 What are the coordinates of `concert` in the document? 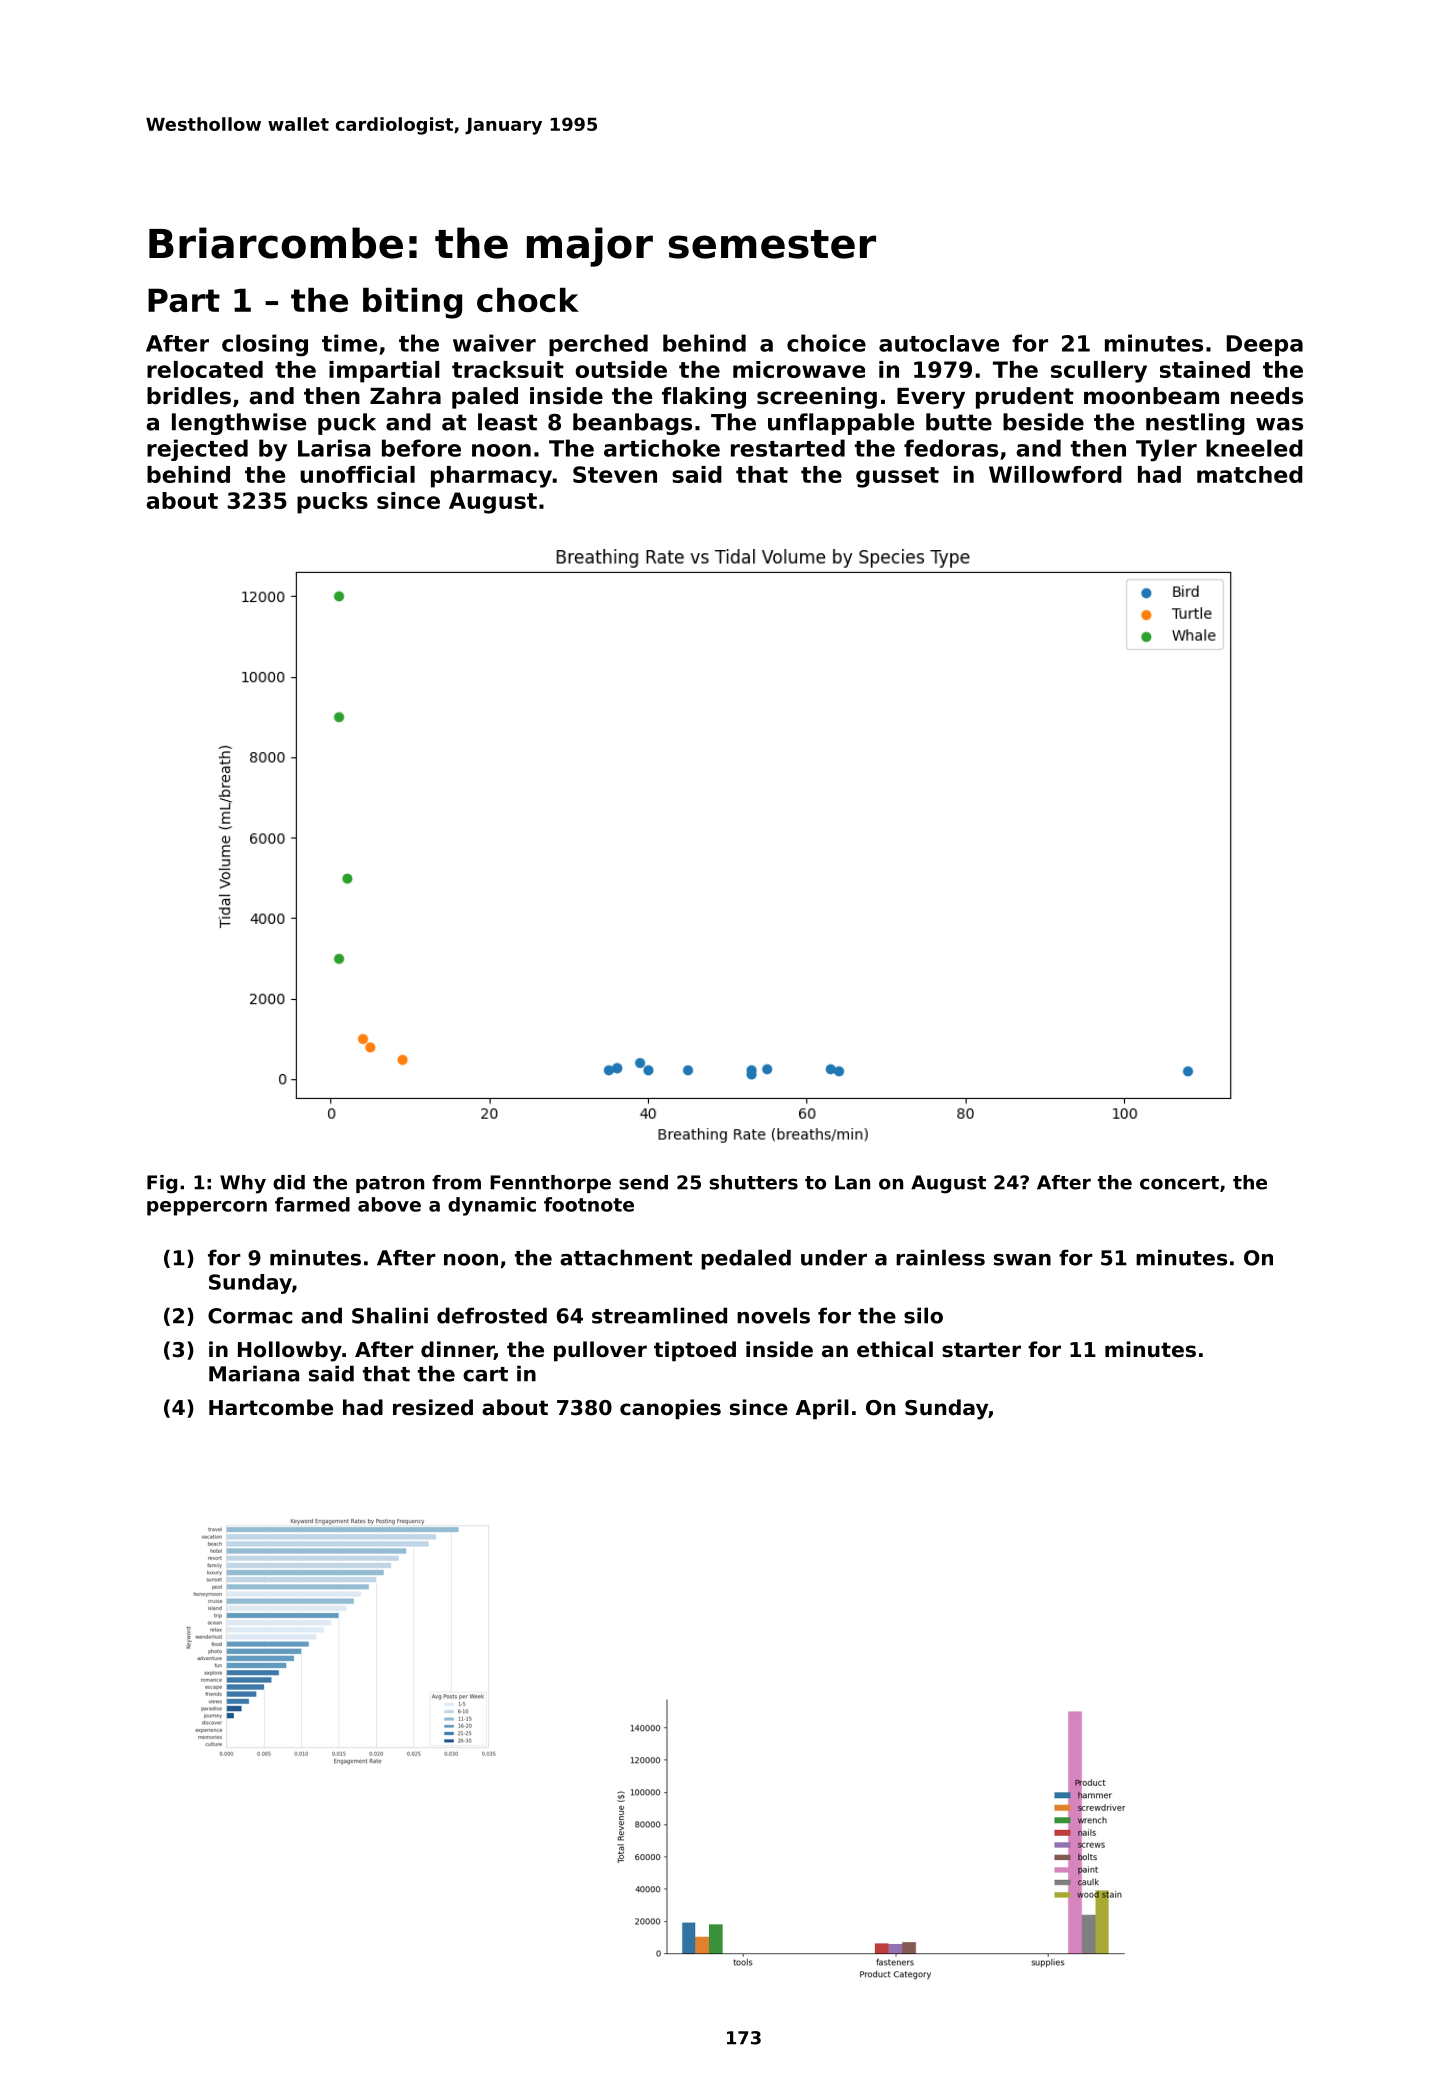 It's located at (1179, 1183).
